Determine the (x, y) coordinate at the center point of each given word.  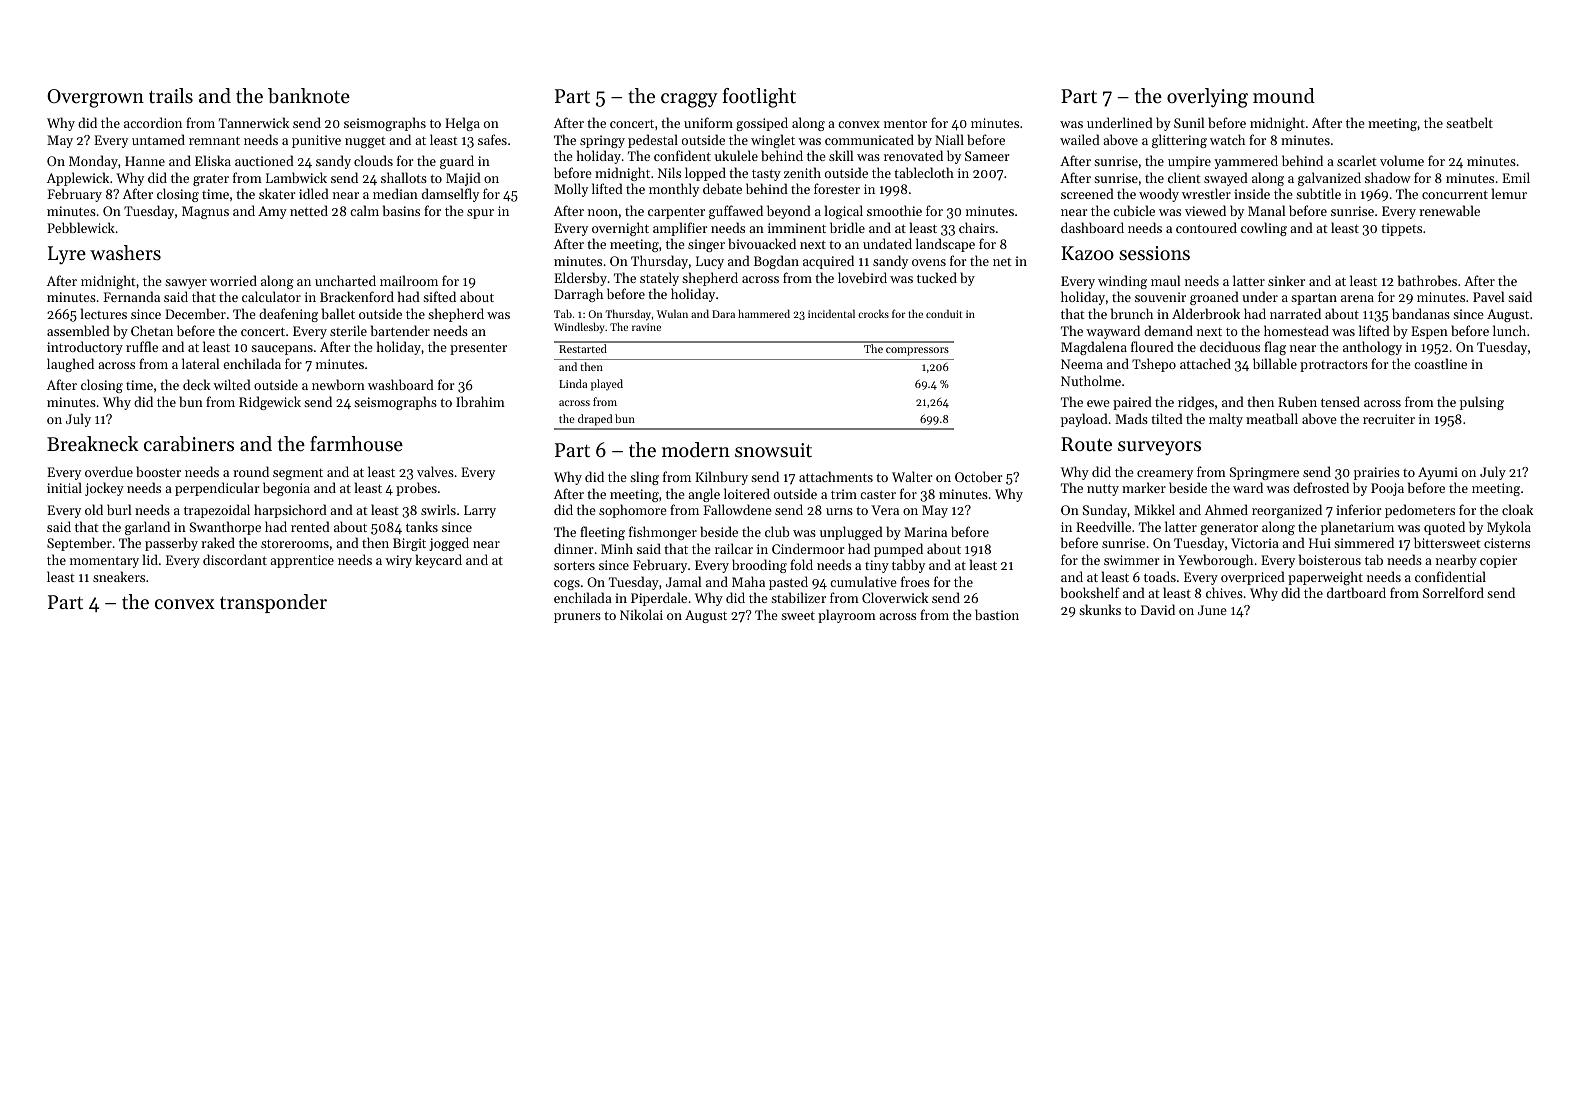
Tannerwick (254, 122)
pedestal (653, 141)
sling (644, 478)
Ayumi (1438, 473)
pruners (577, 618)
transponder (273, 603)
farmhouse (356, 444)
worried (233, 280)
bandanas (1421, 313)
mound (1284, 96)
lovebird (862, 277)
